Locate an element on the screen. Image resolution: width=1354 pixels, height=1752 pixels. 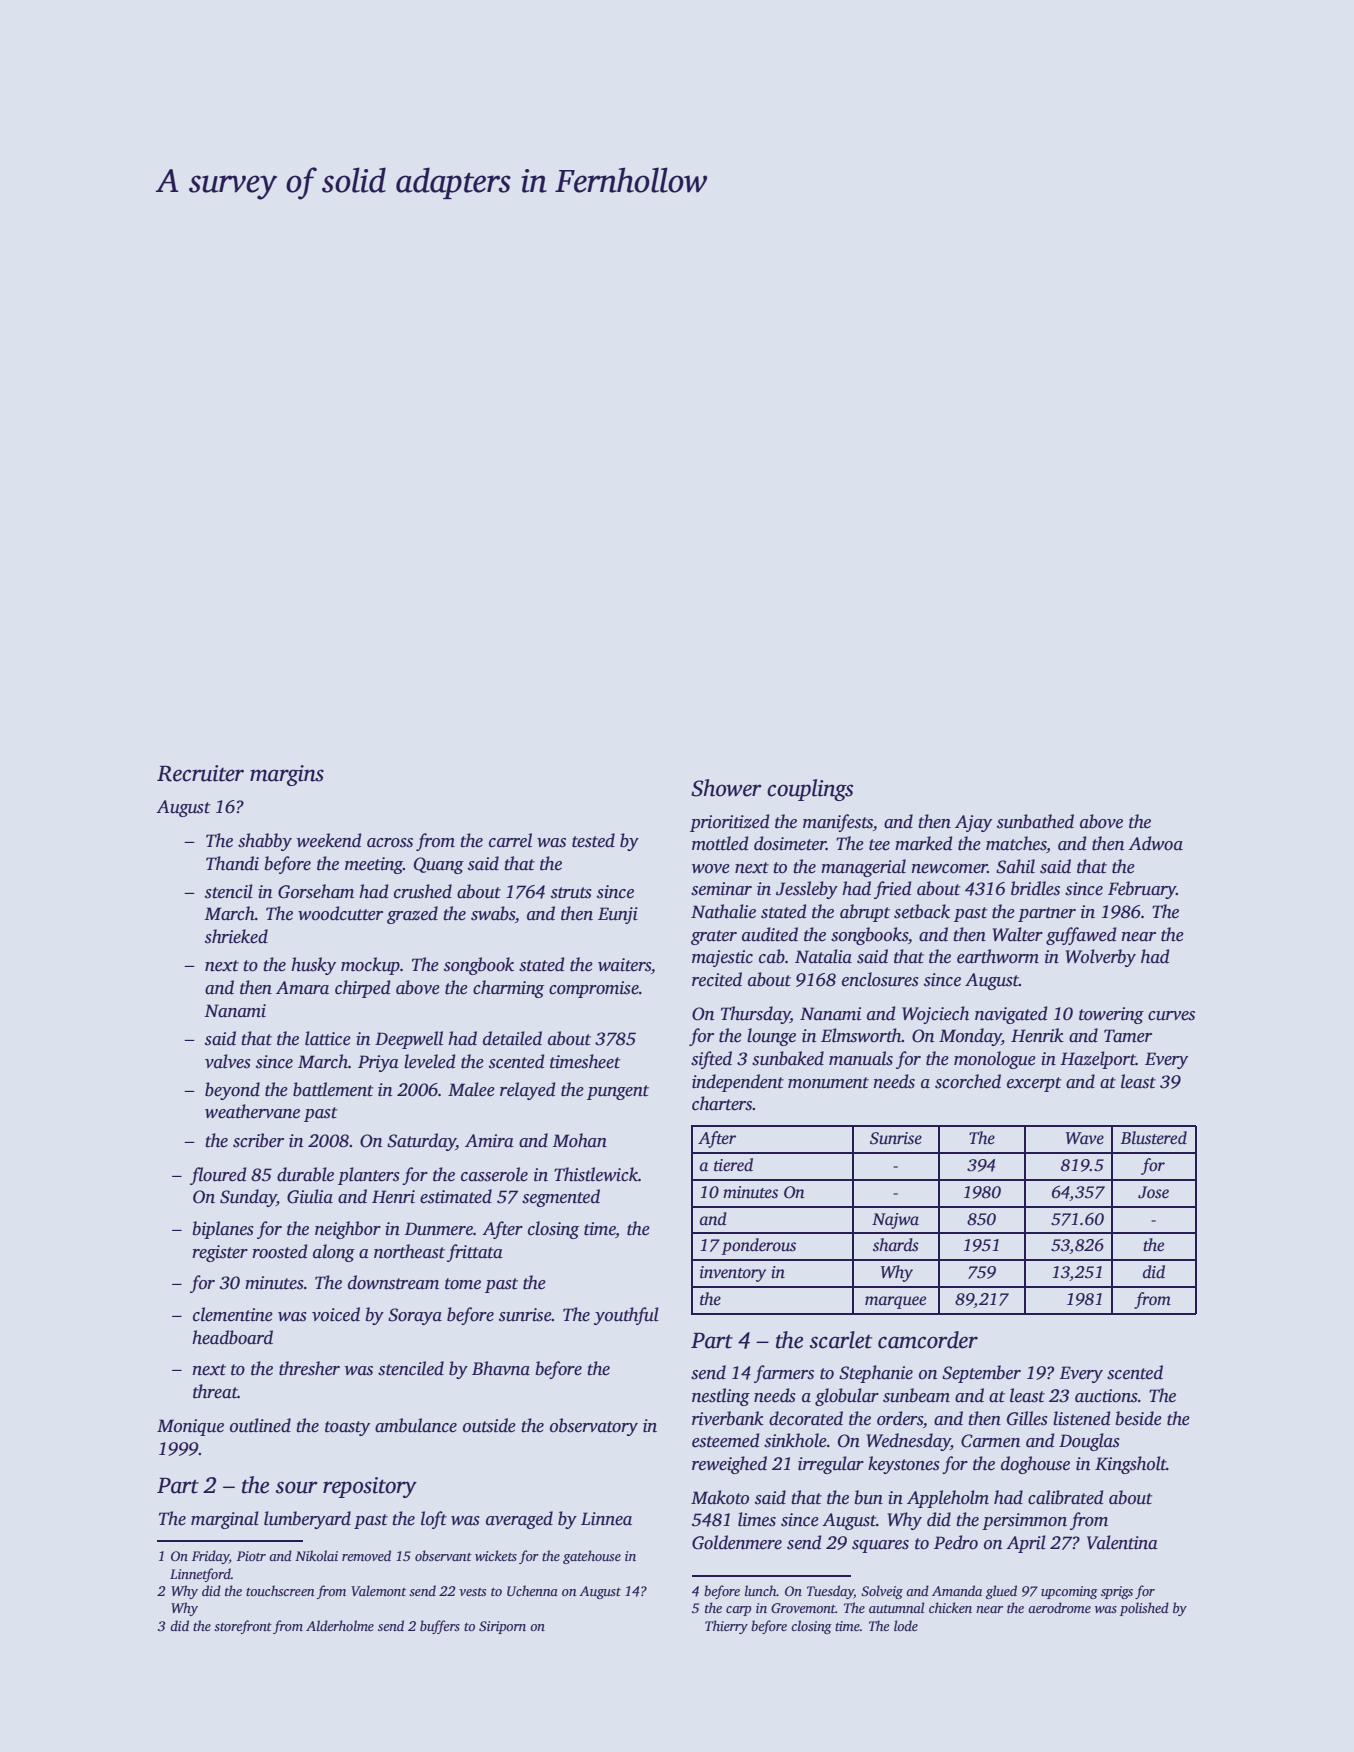
Jose is located at coordinates (1153, 1192).
